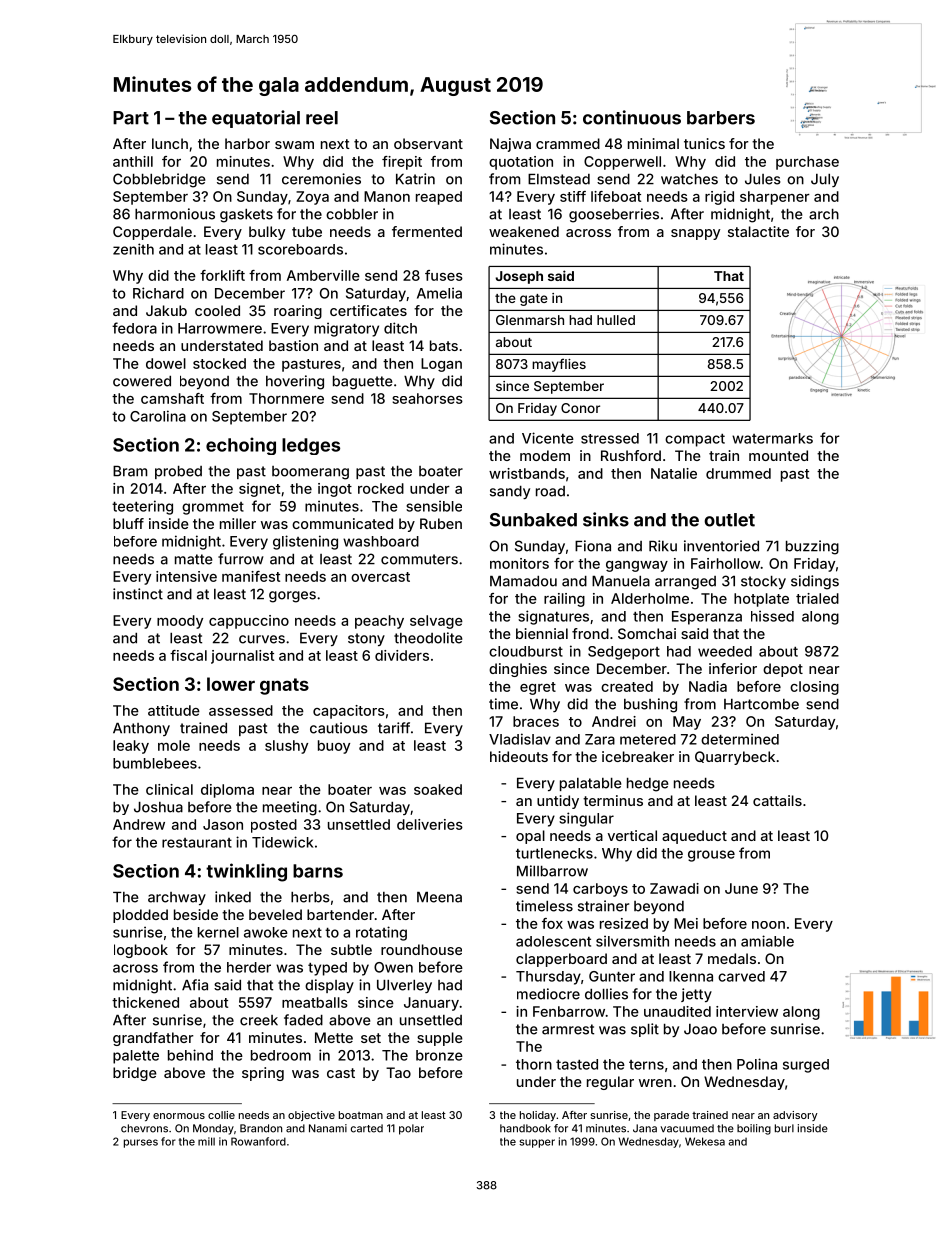  What do you see at coordinates (530, 837) in the screenshot?
I see `opal` at bounding box center [530, 837].
